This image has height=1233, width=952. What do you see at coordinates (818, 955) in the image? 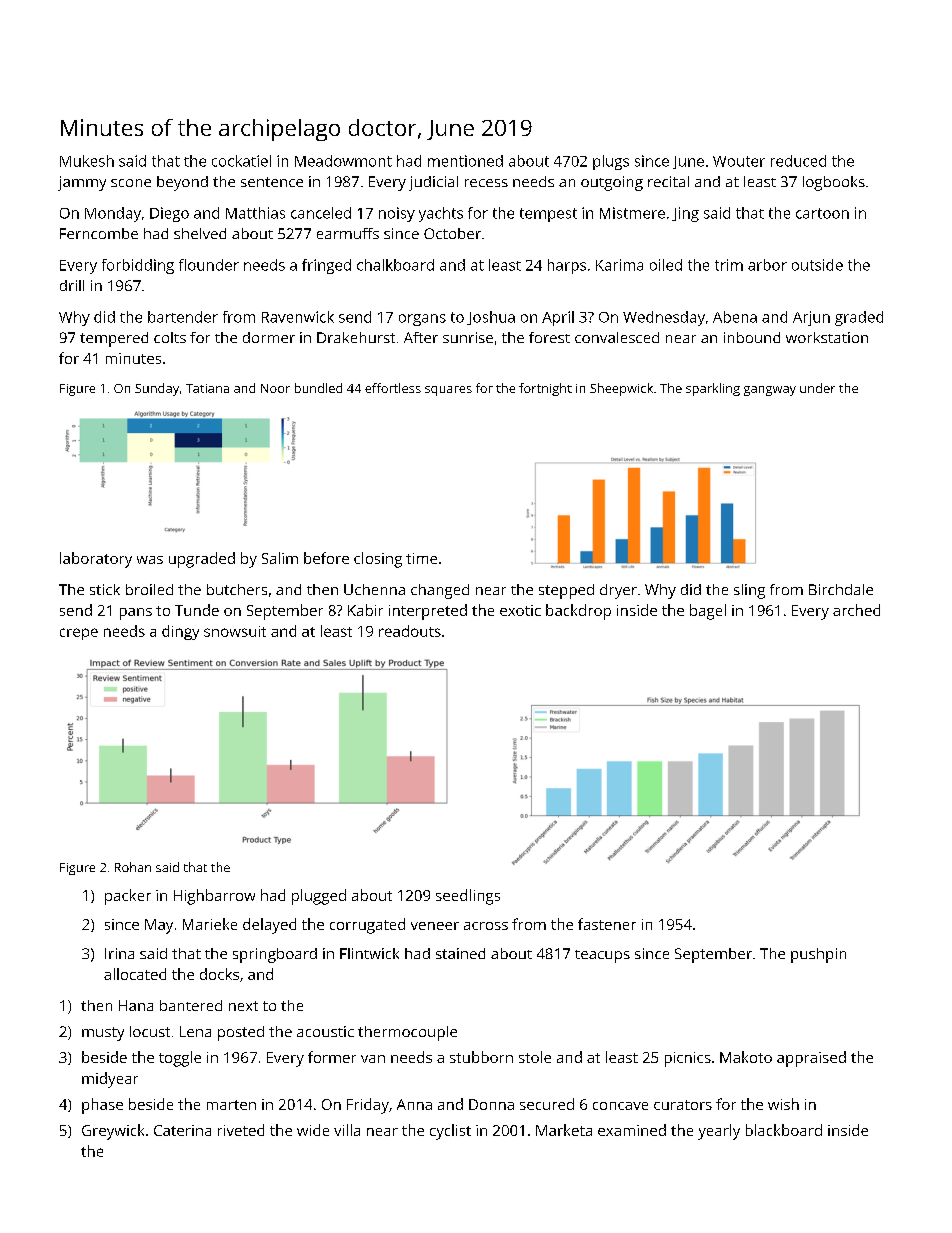
I see `pushpin` at bounding box center [818, 955].
